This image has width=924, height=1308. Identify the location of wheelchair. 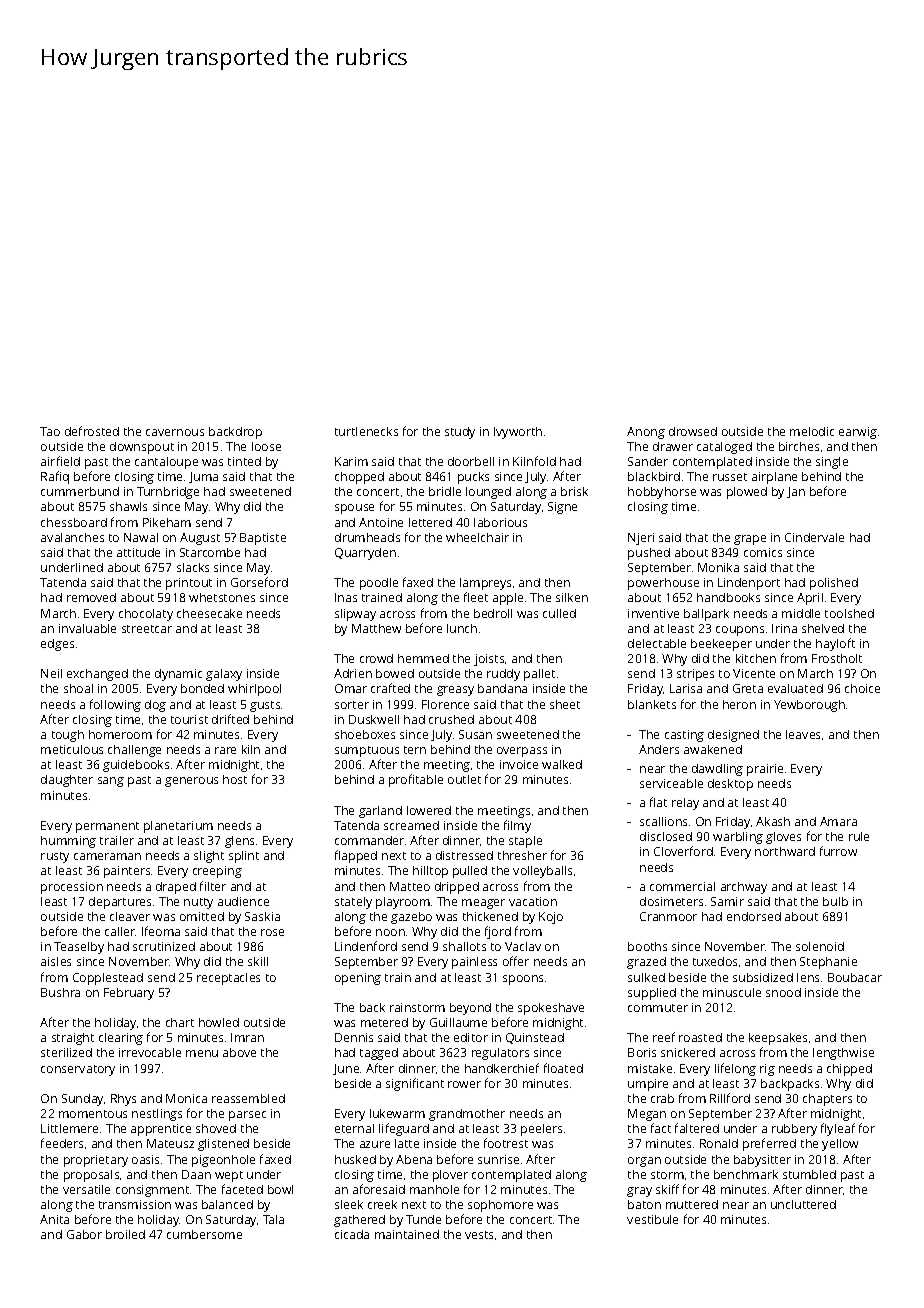
(477, 537).
